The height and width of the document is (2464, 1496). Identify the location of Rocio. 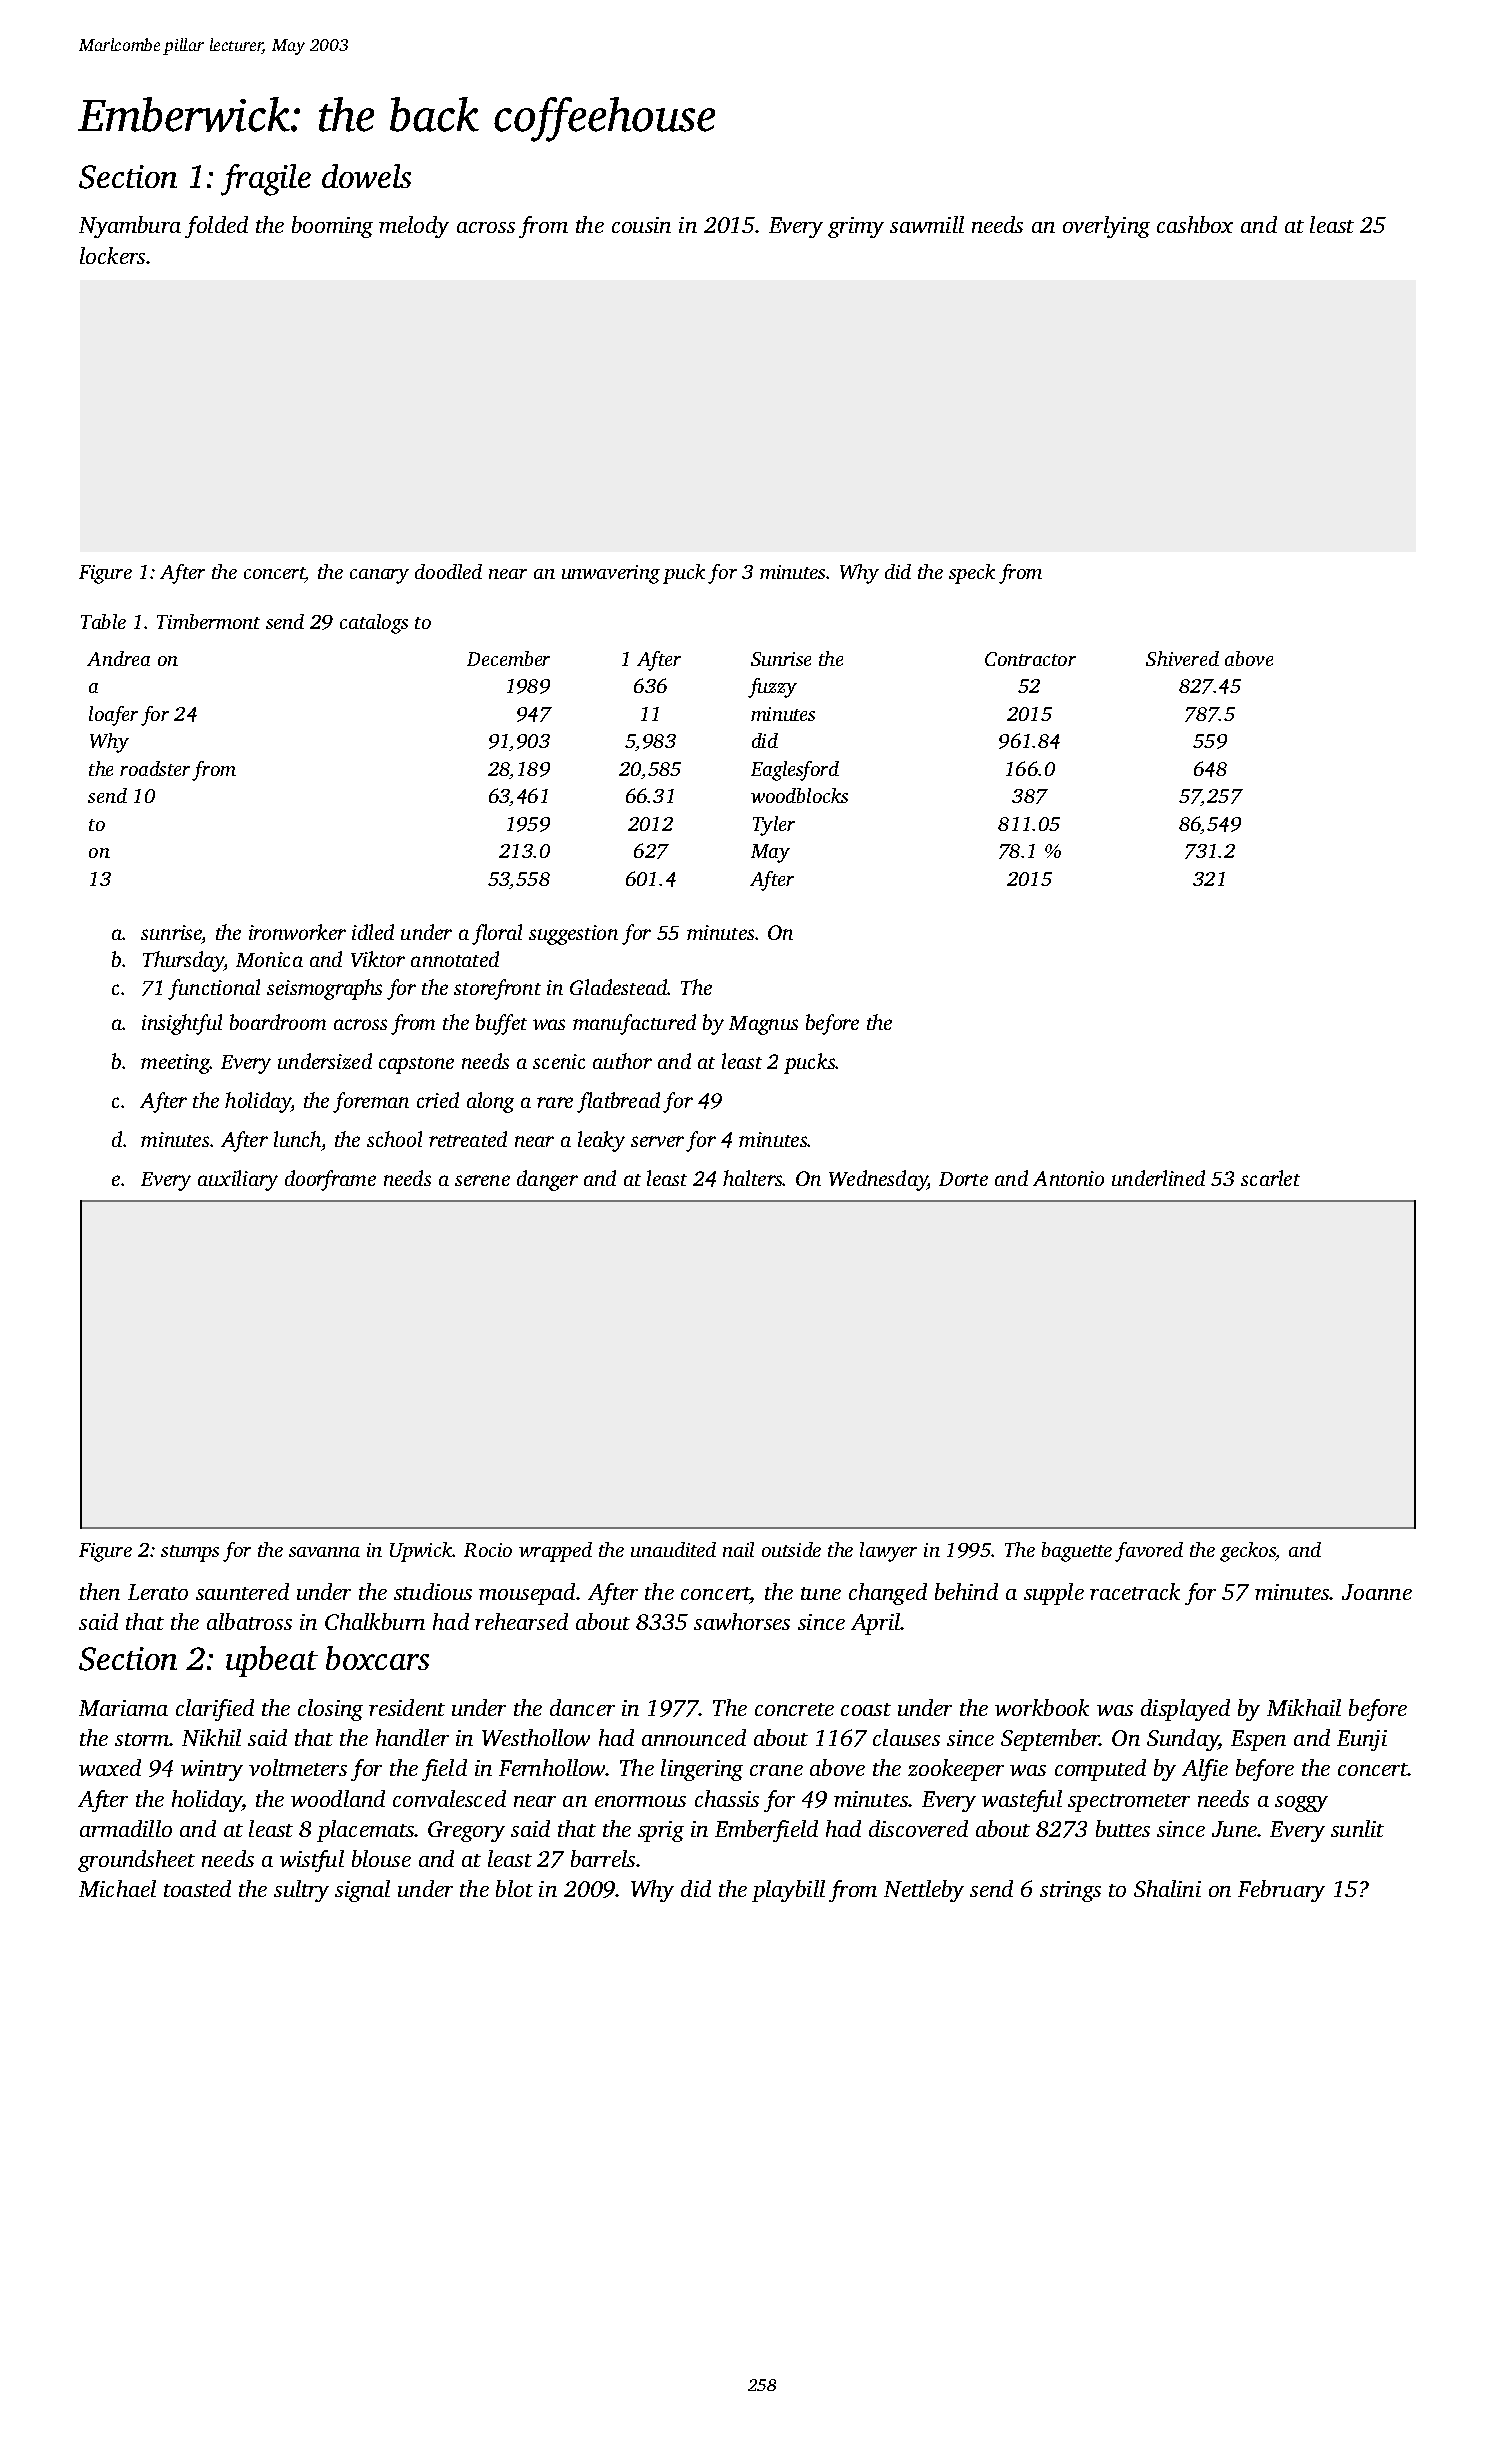
(488, 1550).
